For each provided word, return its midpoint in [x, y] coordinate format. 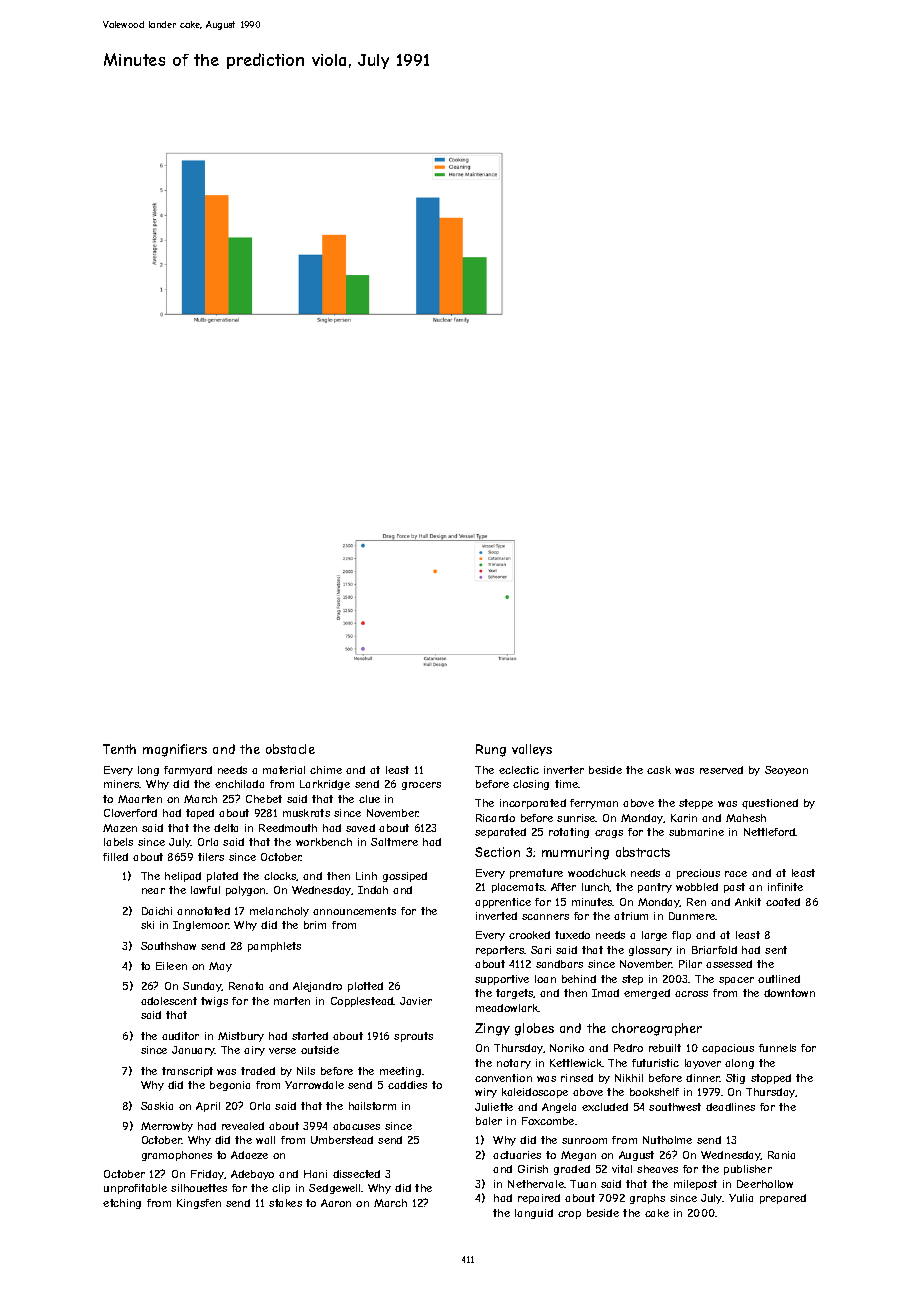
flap [681, 936]
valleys [532, 750]
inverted [496, 916]
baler [489, 1121]
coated [783, 902]
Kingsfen [199, 1204]
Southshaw [168, 946]
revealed [243, 1126]
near [153, 891]
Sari [541, 950]
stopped [771, 1079]
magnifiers [175, 750]
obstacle [290, 749]
